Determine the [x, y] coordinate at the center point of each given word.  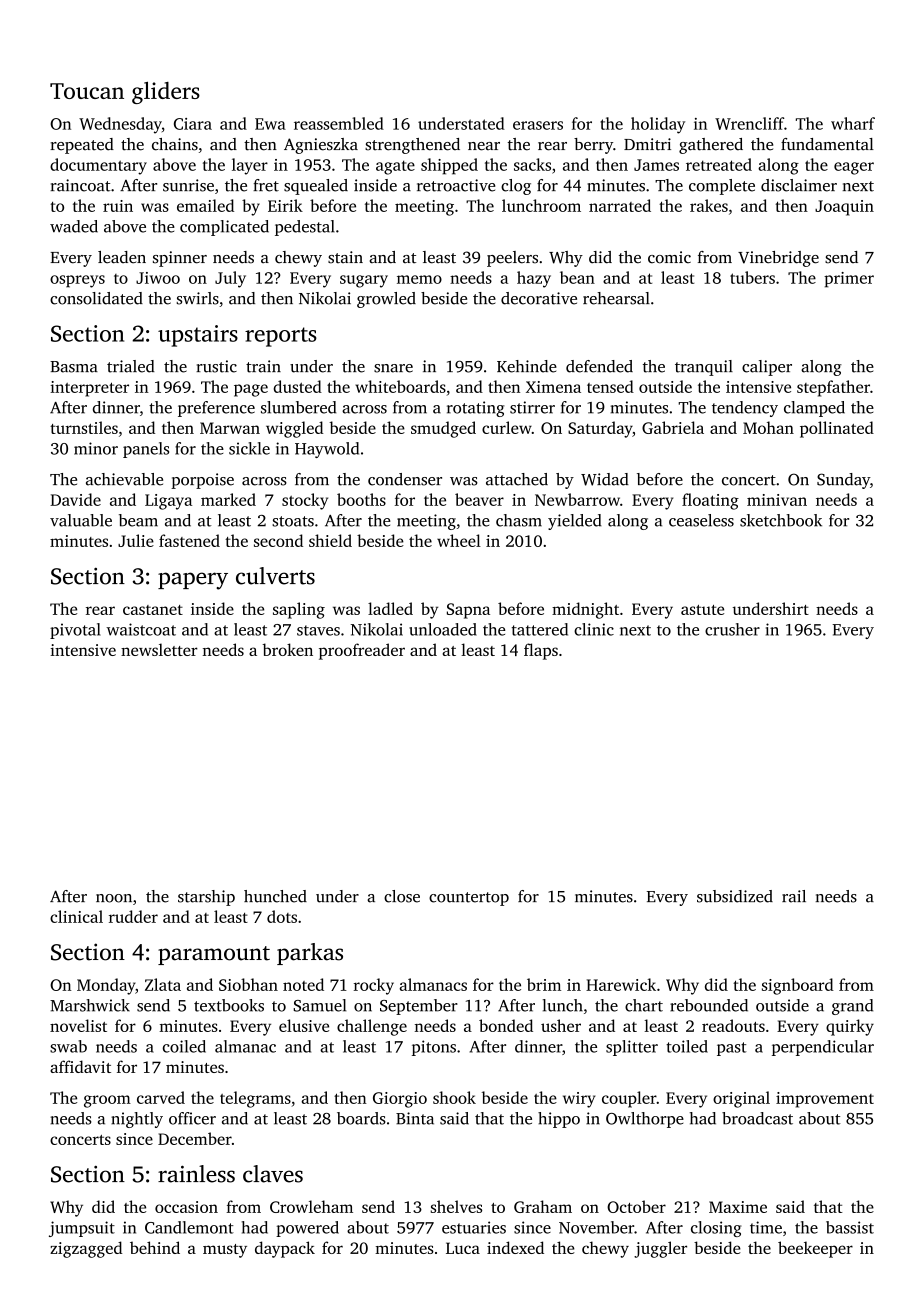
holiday [658, 125]
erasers [538, 125]
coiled [184, 1046]
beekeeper [815, 1249]
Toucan [87, 91]
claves [273, 1174]
